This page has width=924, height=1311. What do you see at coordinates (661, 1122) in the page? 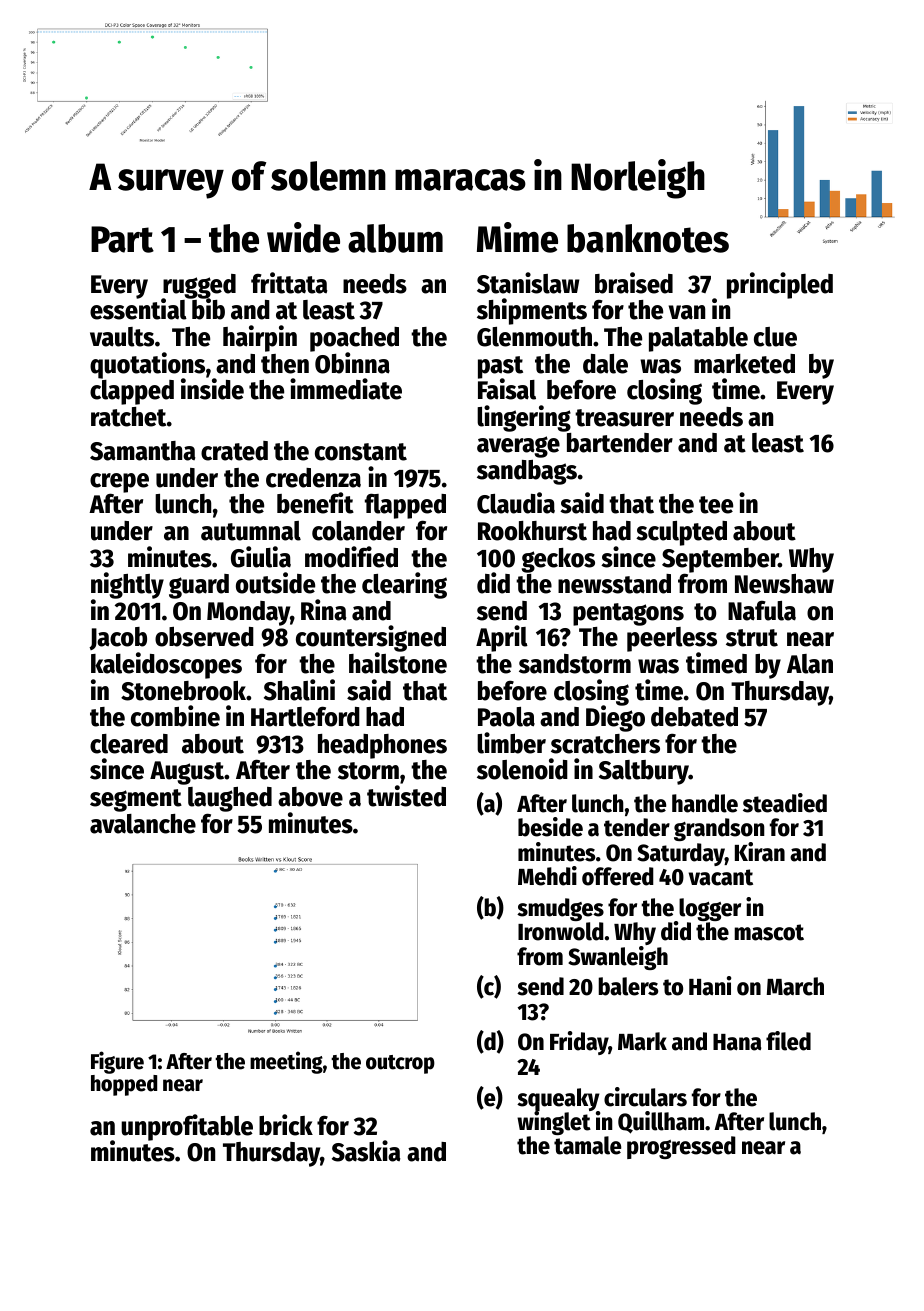
I see `Quillham` at bounding box center [661, 1122].
